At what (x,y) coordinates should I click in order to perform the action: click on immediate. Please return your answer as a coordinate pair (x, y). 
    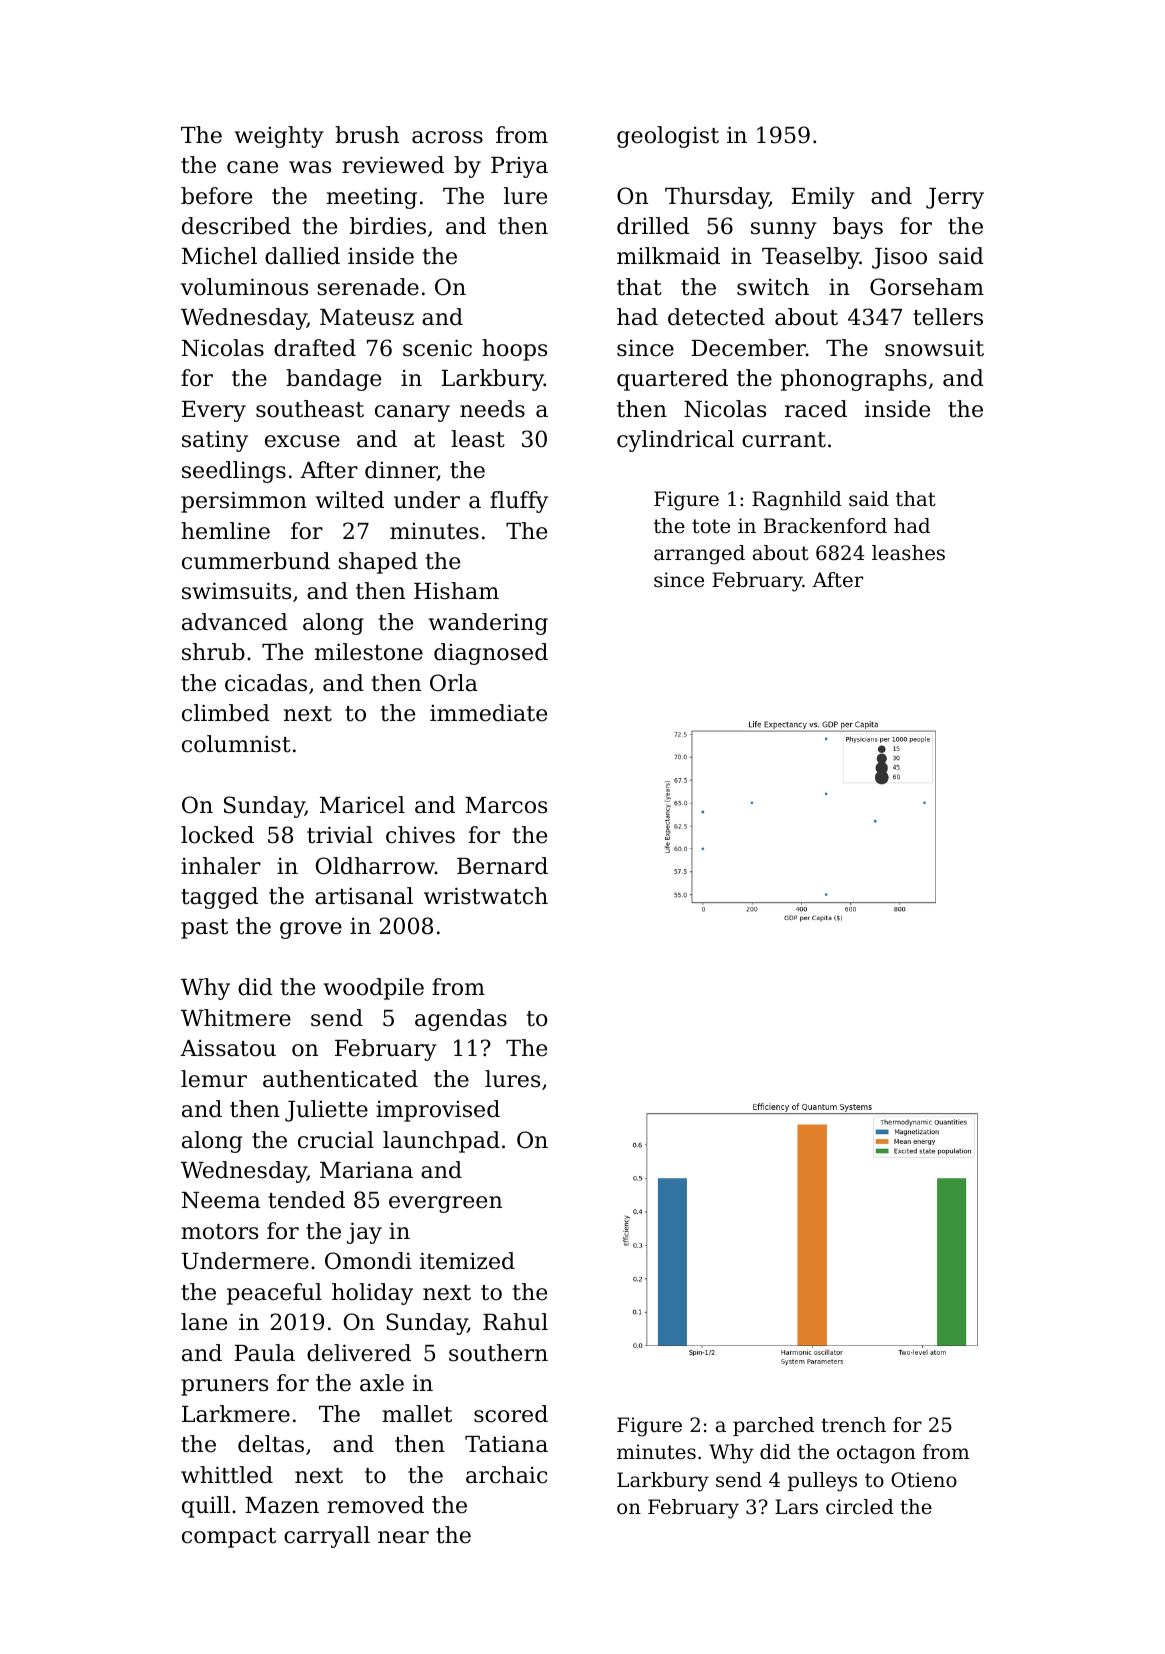
    Looking at the image, I should click on (488, 713).
